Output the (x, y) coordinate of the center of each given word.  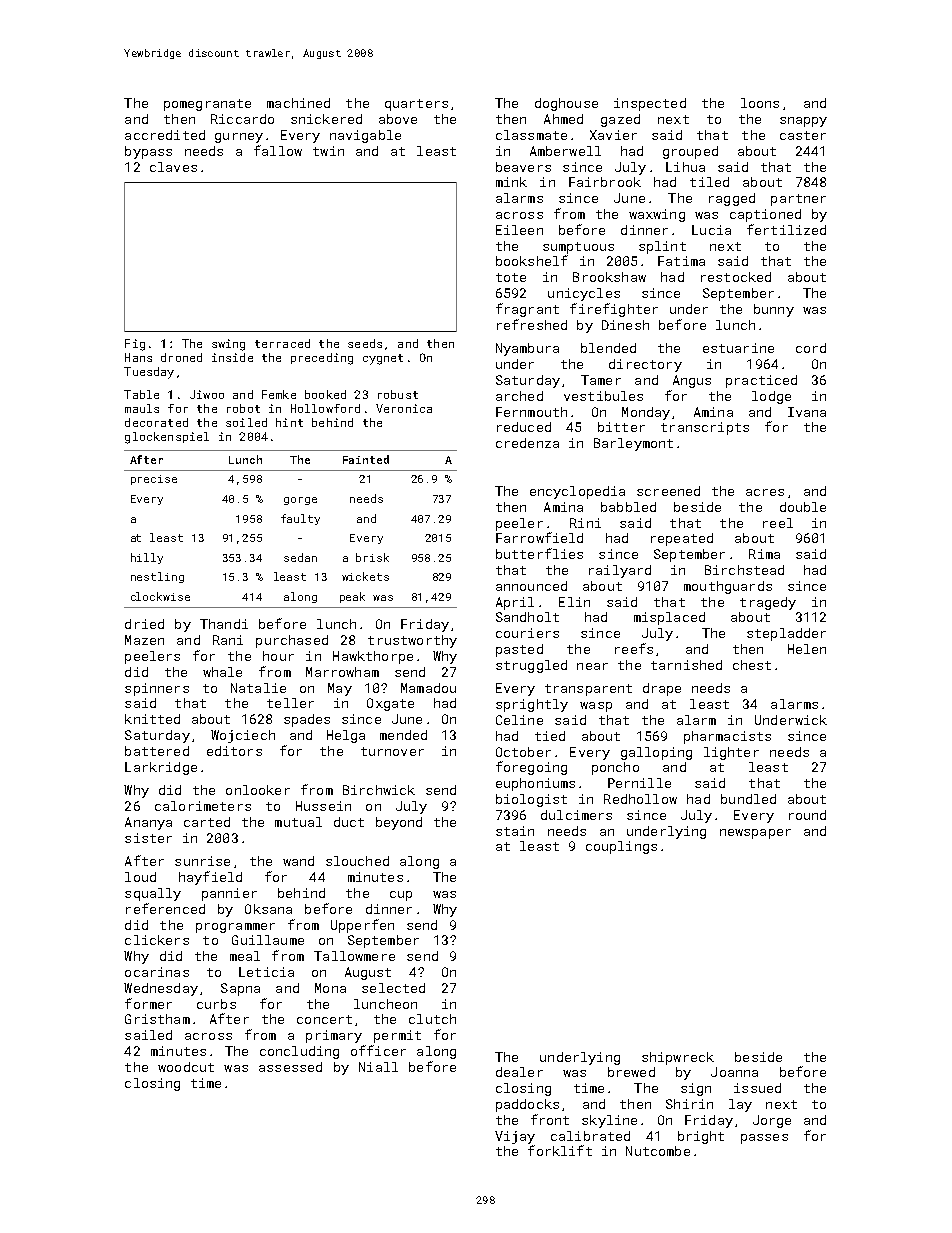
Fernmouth (531, 412)
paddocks (527, 1105)
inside (232, 357)
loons (760, 103)
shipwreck (678, 1058)
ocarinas (157, 972)
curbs (216, 1004)
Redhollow (640, 799)
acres (765, 492)
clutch (432, 1019)
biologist (531, 800)
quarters (416, 105)
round (807, 815)
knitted (152, 719)
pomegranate (207, 105)
